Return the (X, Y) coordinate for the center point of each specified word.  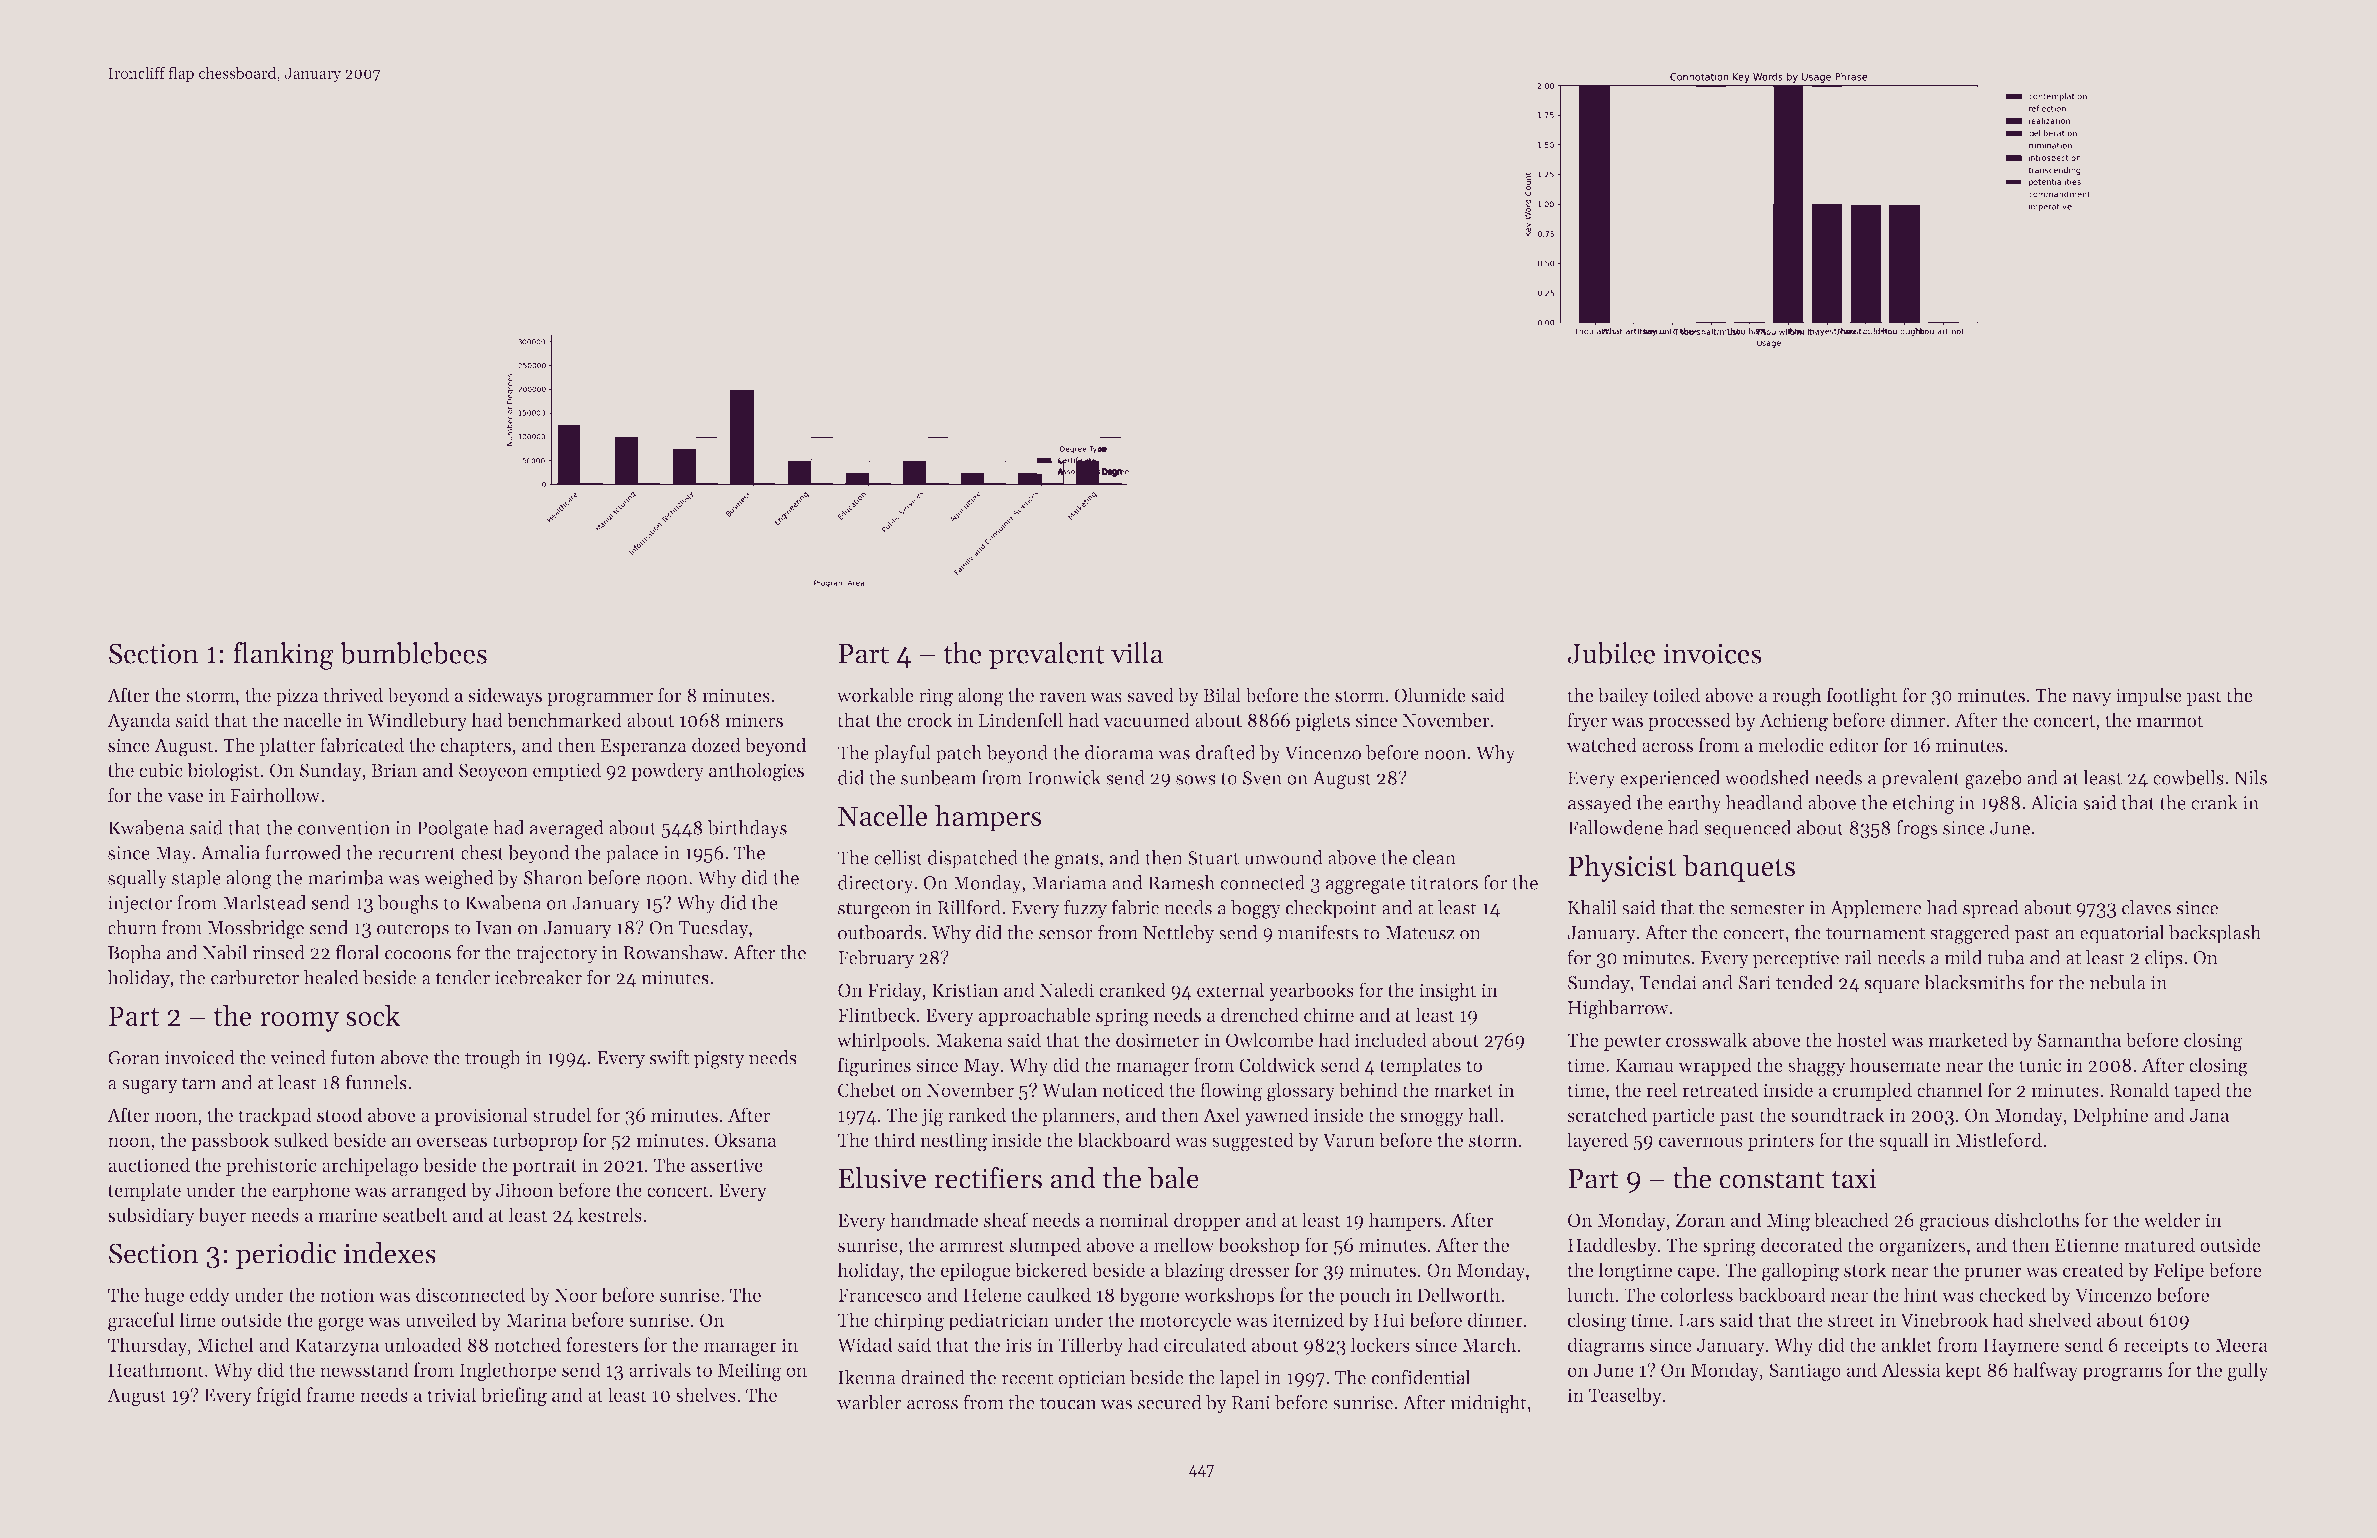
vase (185, 797)
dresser (1259, 1269)
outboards (880, 932)
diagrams (1606, 1346)
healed (331, 977)
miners (754, 720)
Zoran (1700, 1220)
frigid (279, 1396)
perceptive (1796, 960)
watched (1601, 745)
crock (929, 720)
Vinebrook (1944, 1319)
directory (875, 884)
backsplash (2215, 934)
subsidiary (151, 1216)
